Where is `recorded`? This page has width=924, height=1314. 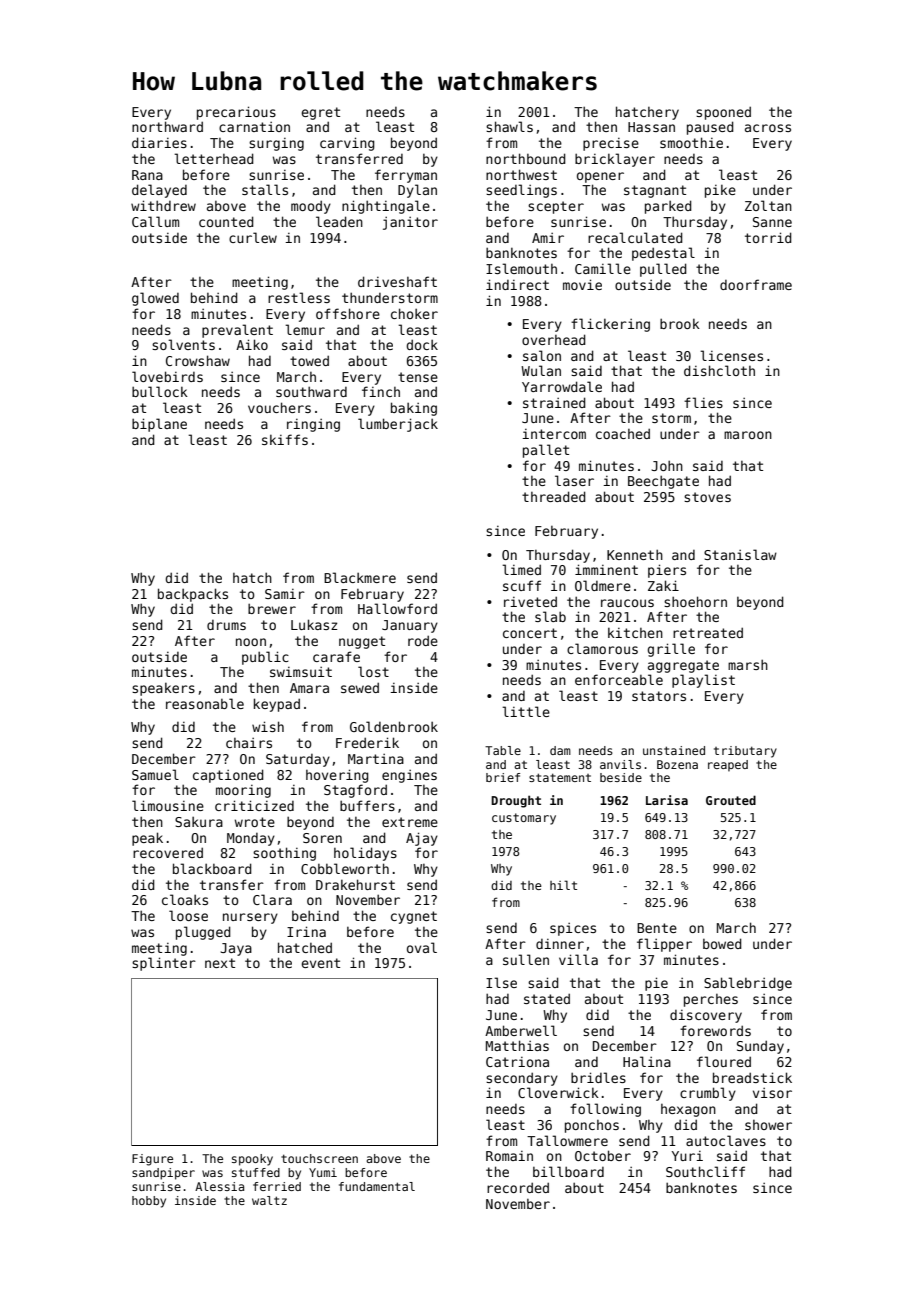 recorded is located at coordinates (518, 1187).
